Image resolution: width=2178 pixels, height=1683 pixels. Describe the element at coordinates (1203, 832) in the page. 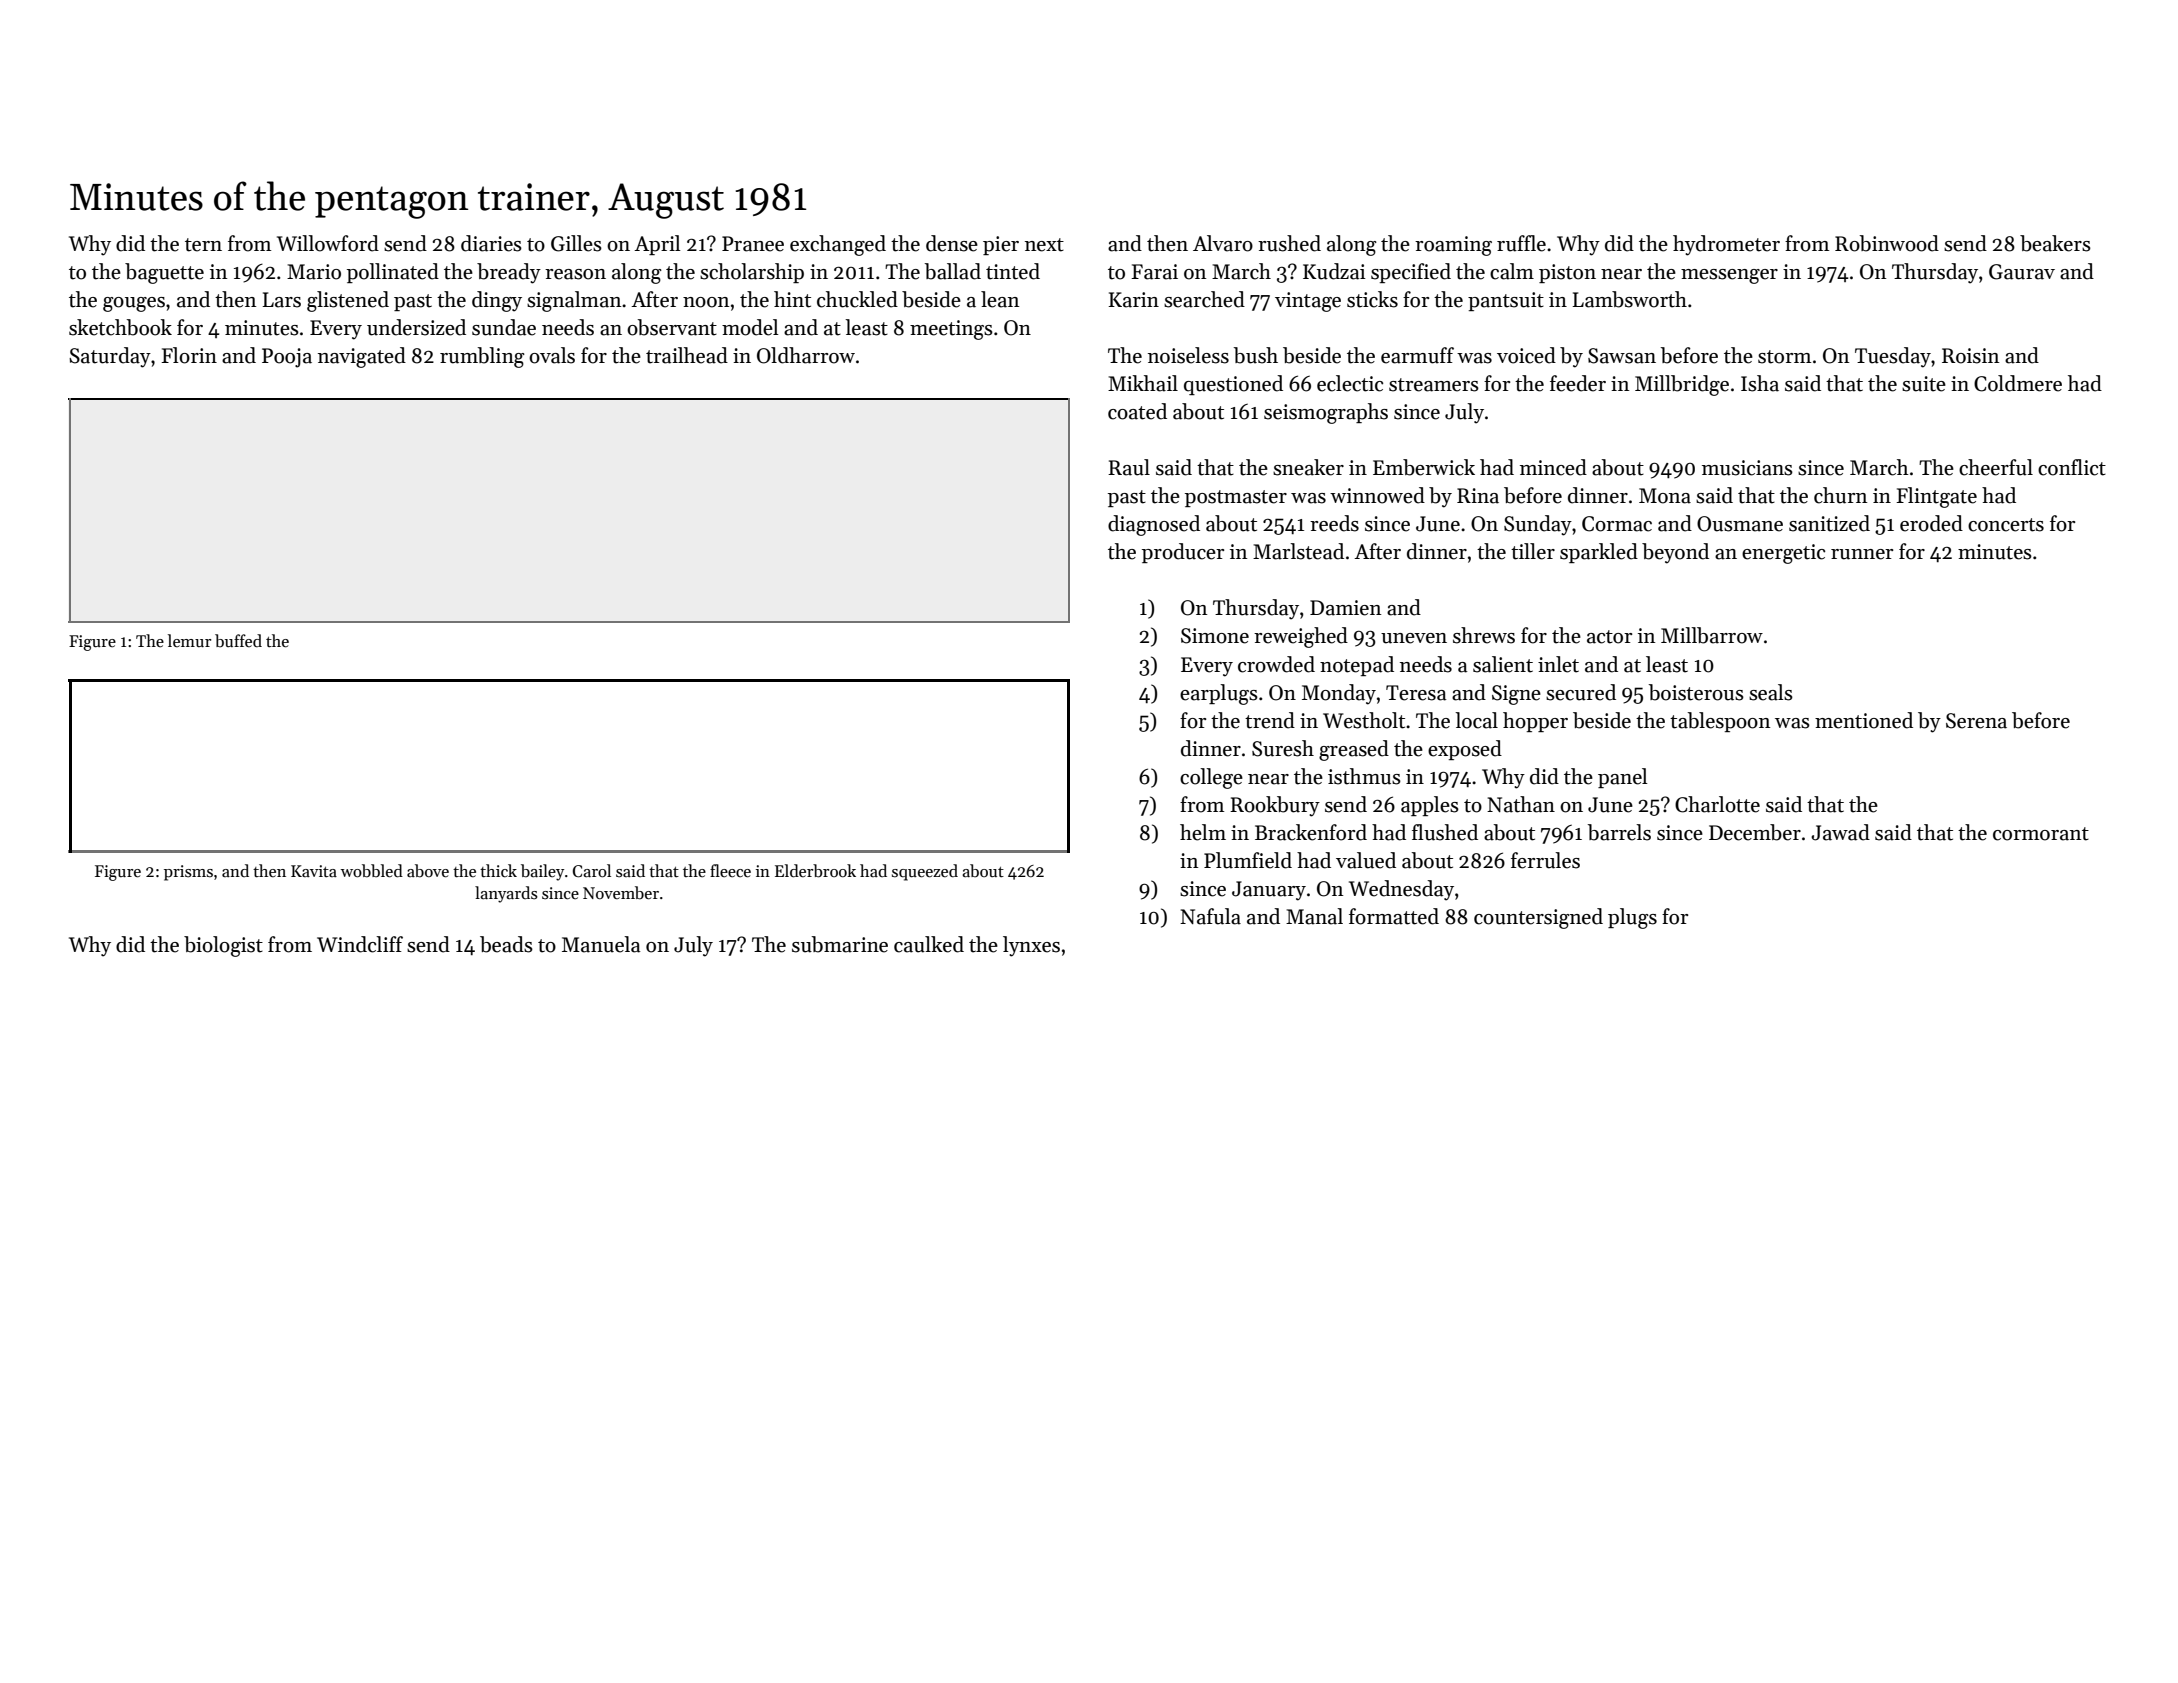

I see `helm` at that location.
